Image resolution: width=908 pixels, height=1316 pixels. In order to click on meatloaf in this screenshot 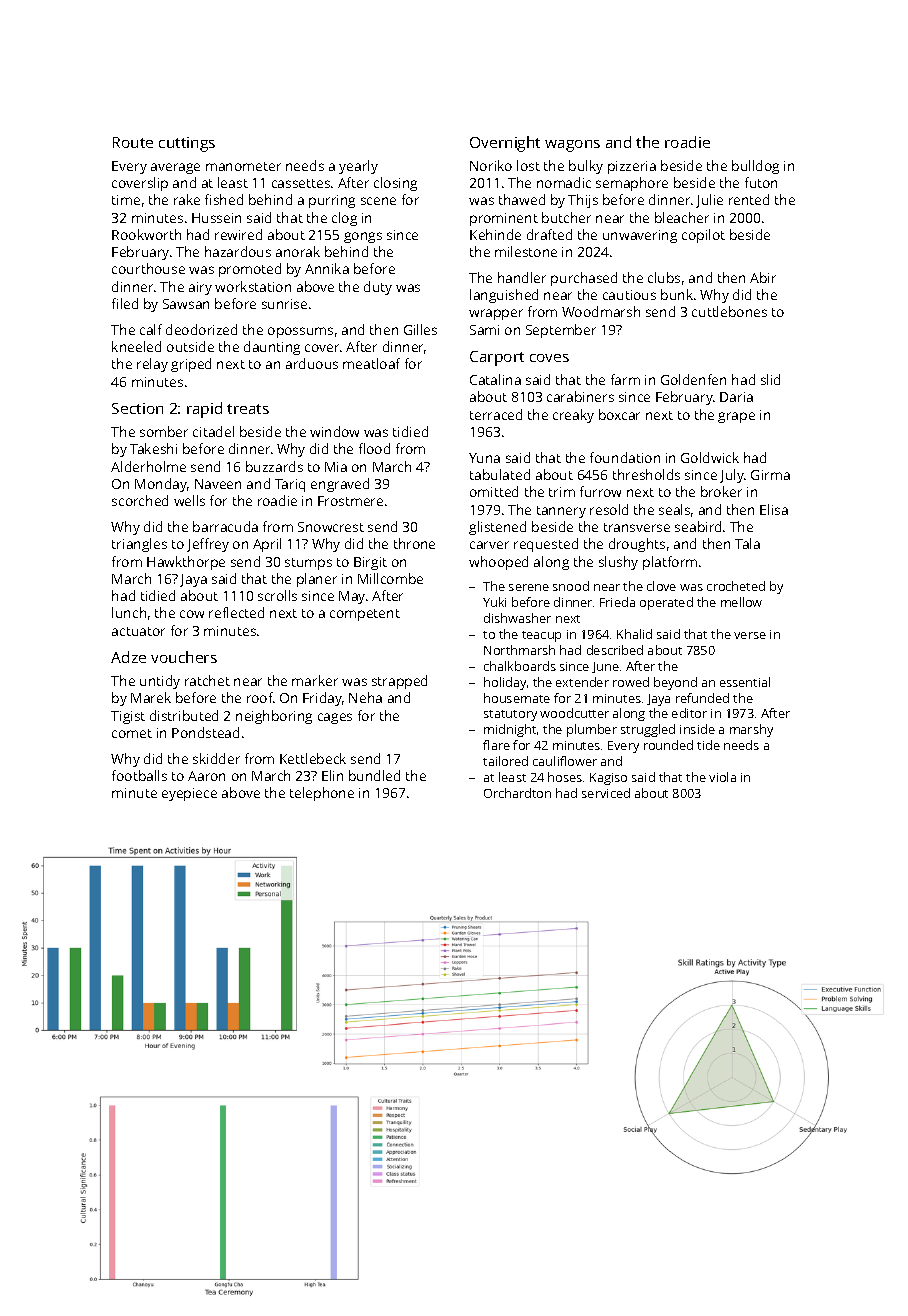, I will do `click(371, 363)`.
